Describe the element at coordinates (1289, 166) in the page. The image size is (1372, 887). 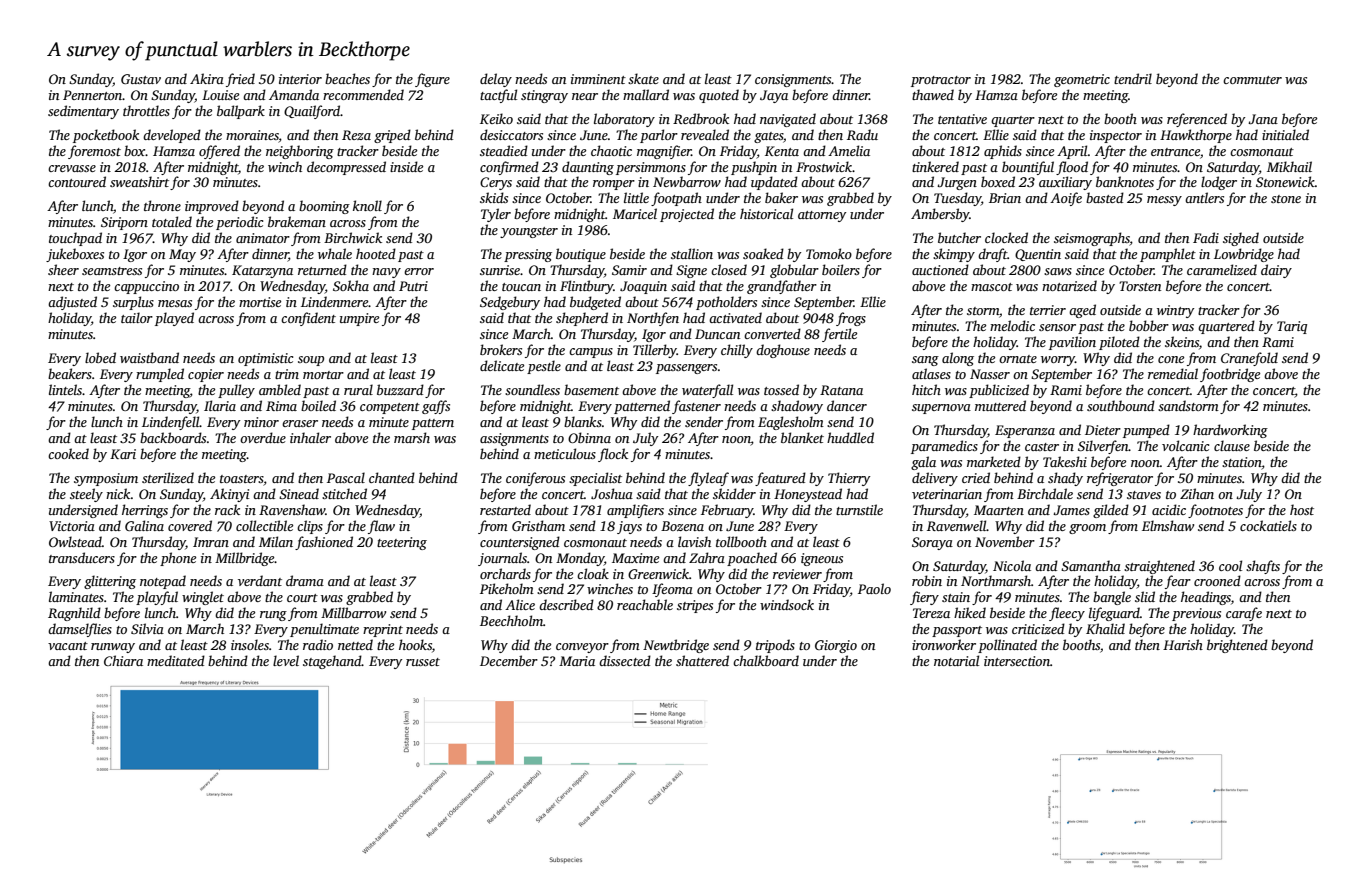
I see `Mikhail` at that location.
